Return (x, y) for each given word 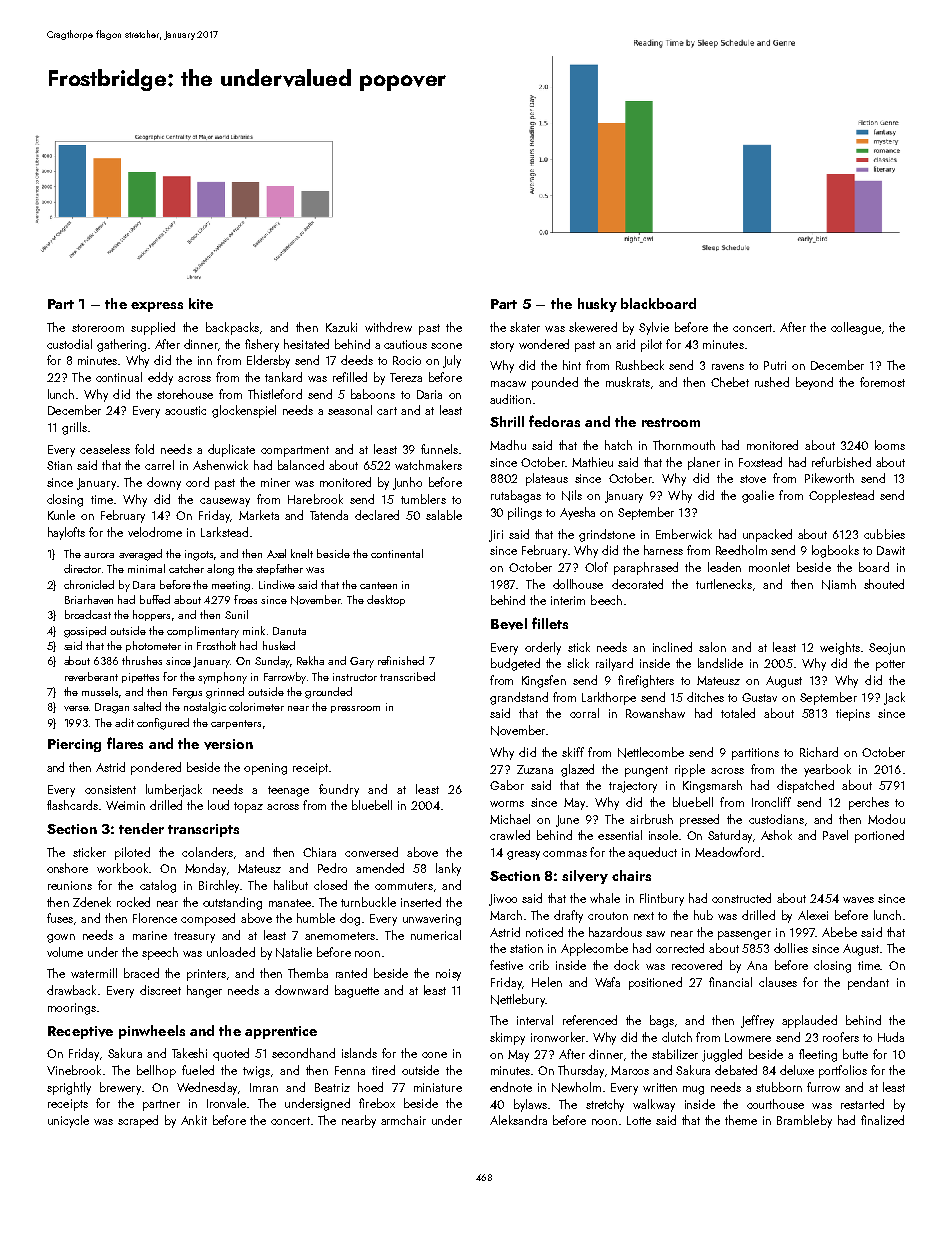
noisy (448, 975)
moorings (72, 1009)
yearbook (827, 770)
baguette (357, 991)
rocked (133, 902)
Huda (891, 1037)
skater (525, 327)
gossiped (85, 632)
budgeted (515, 664)
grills (74, 428)
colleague (856, 328)
